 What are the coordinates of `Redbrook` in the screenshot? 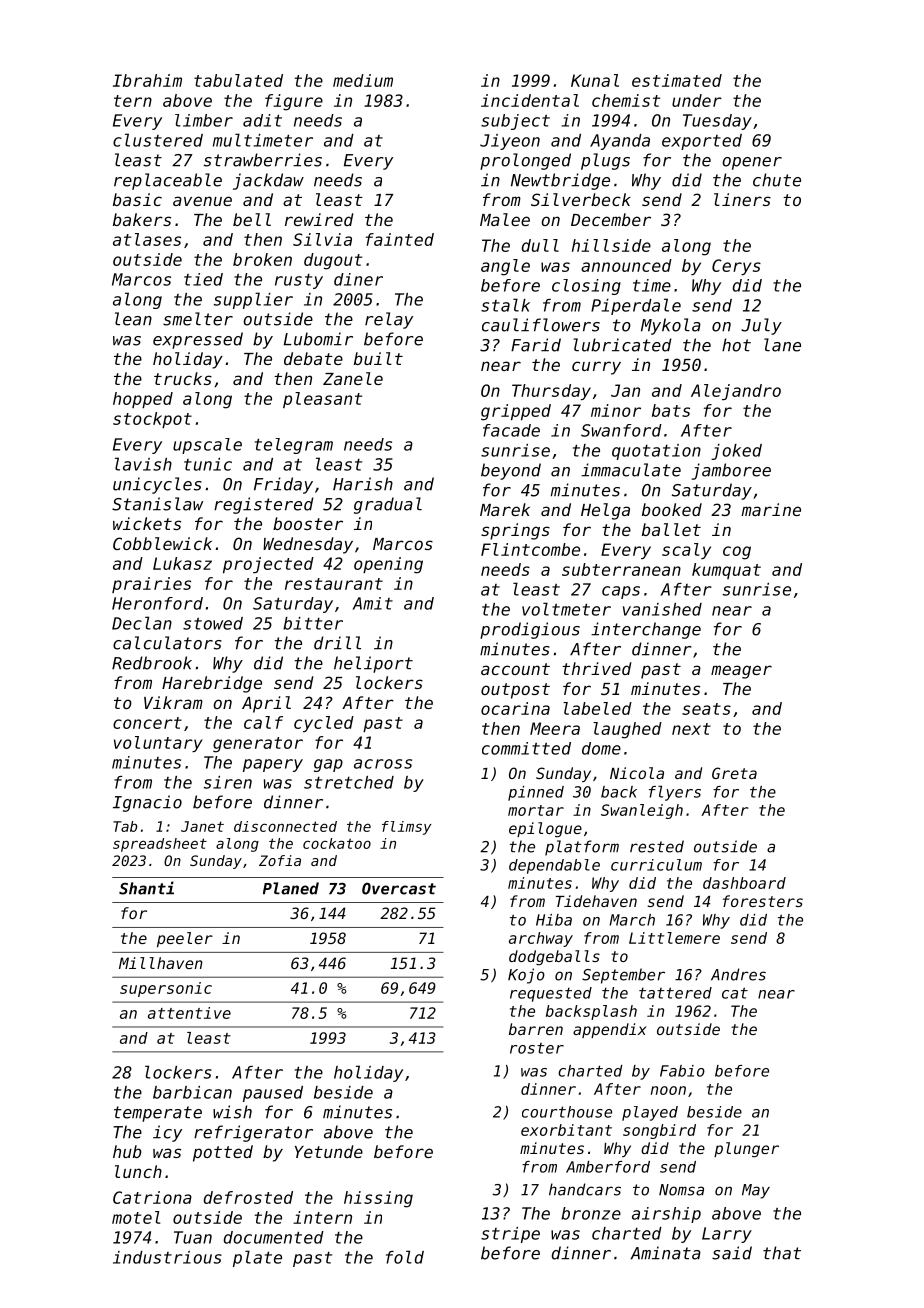 It's located at (152, 663).
